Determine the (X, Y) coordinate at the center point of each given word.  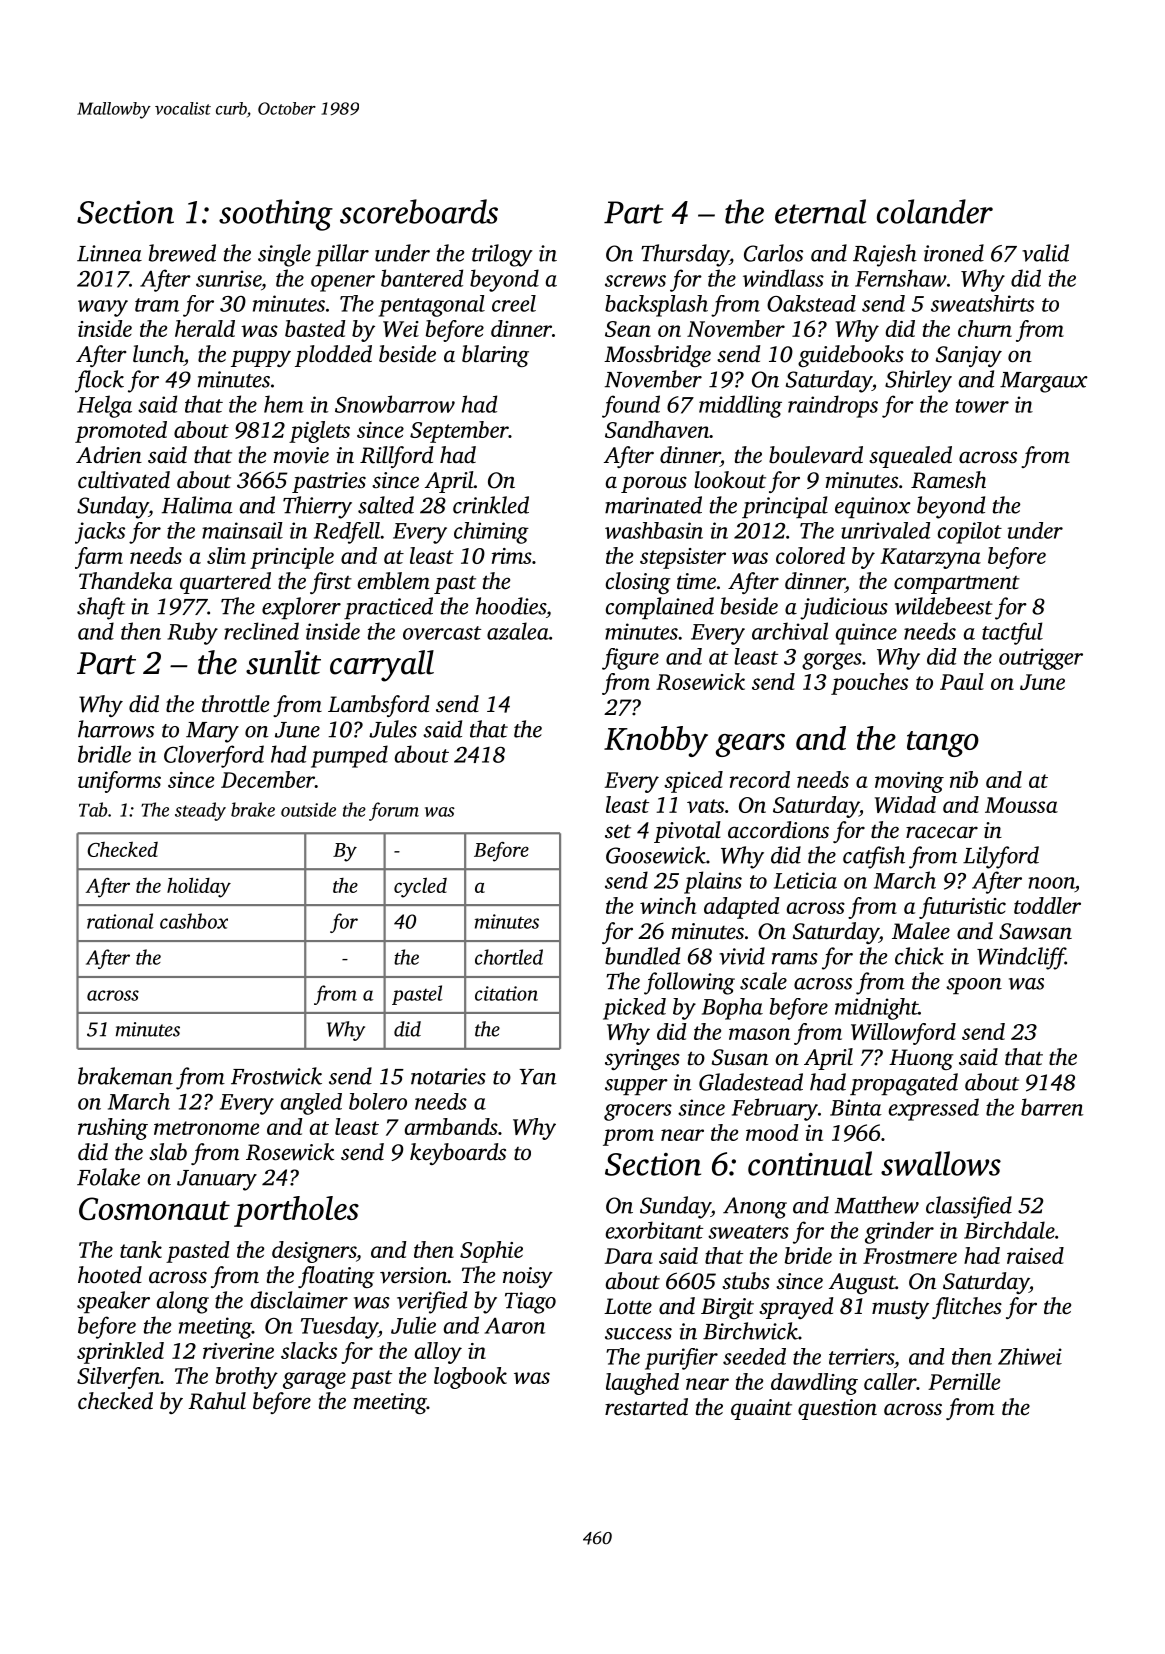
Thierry (317, 507)
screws (635, 281)
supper (636, 1087)
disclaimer (299, 1300)
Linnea (109, 253)
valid (1045, 253)
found (631, 406)
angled (311, 1104)
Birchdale (1009, 1230)
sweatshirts (982, 303)
